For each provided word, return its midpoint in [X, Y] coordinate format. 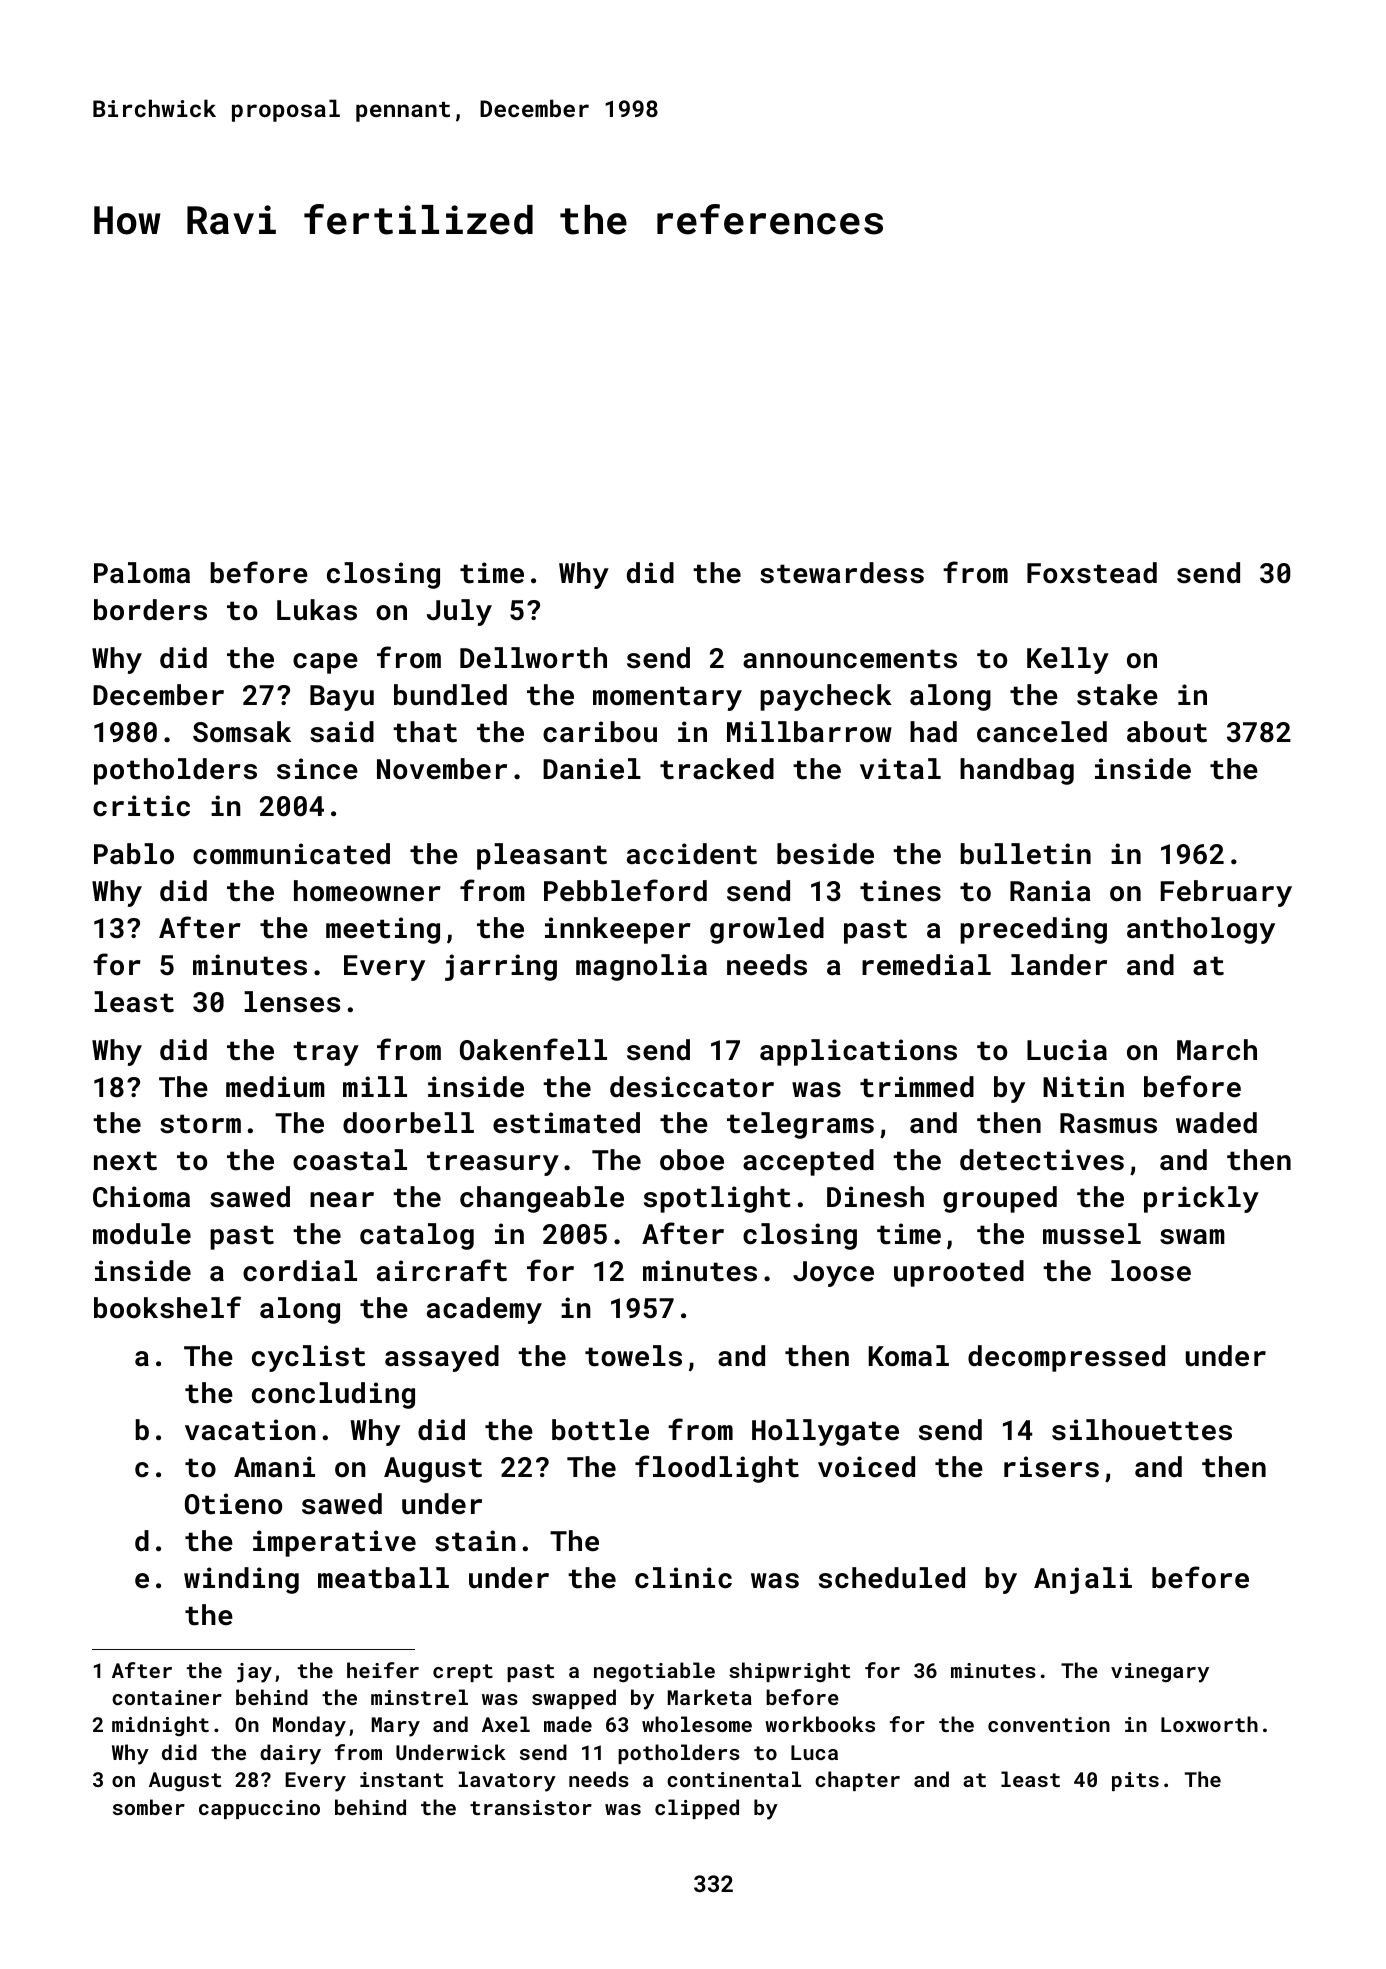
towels [633, 1356]
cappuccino [259, 1809]
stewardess [842, 573]
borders [150, 610]
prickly [1201, 1199]
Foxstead [1092, 573]
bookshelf [167, 1307]
